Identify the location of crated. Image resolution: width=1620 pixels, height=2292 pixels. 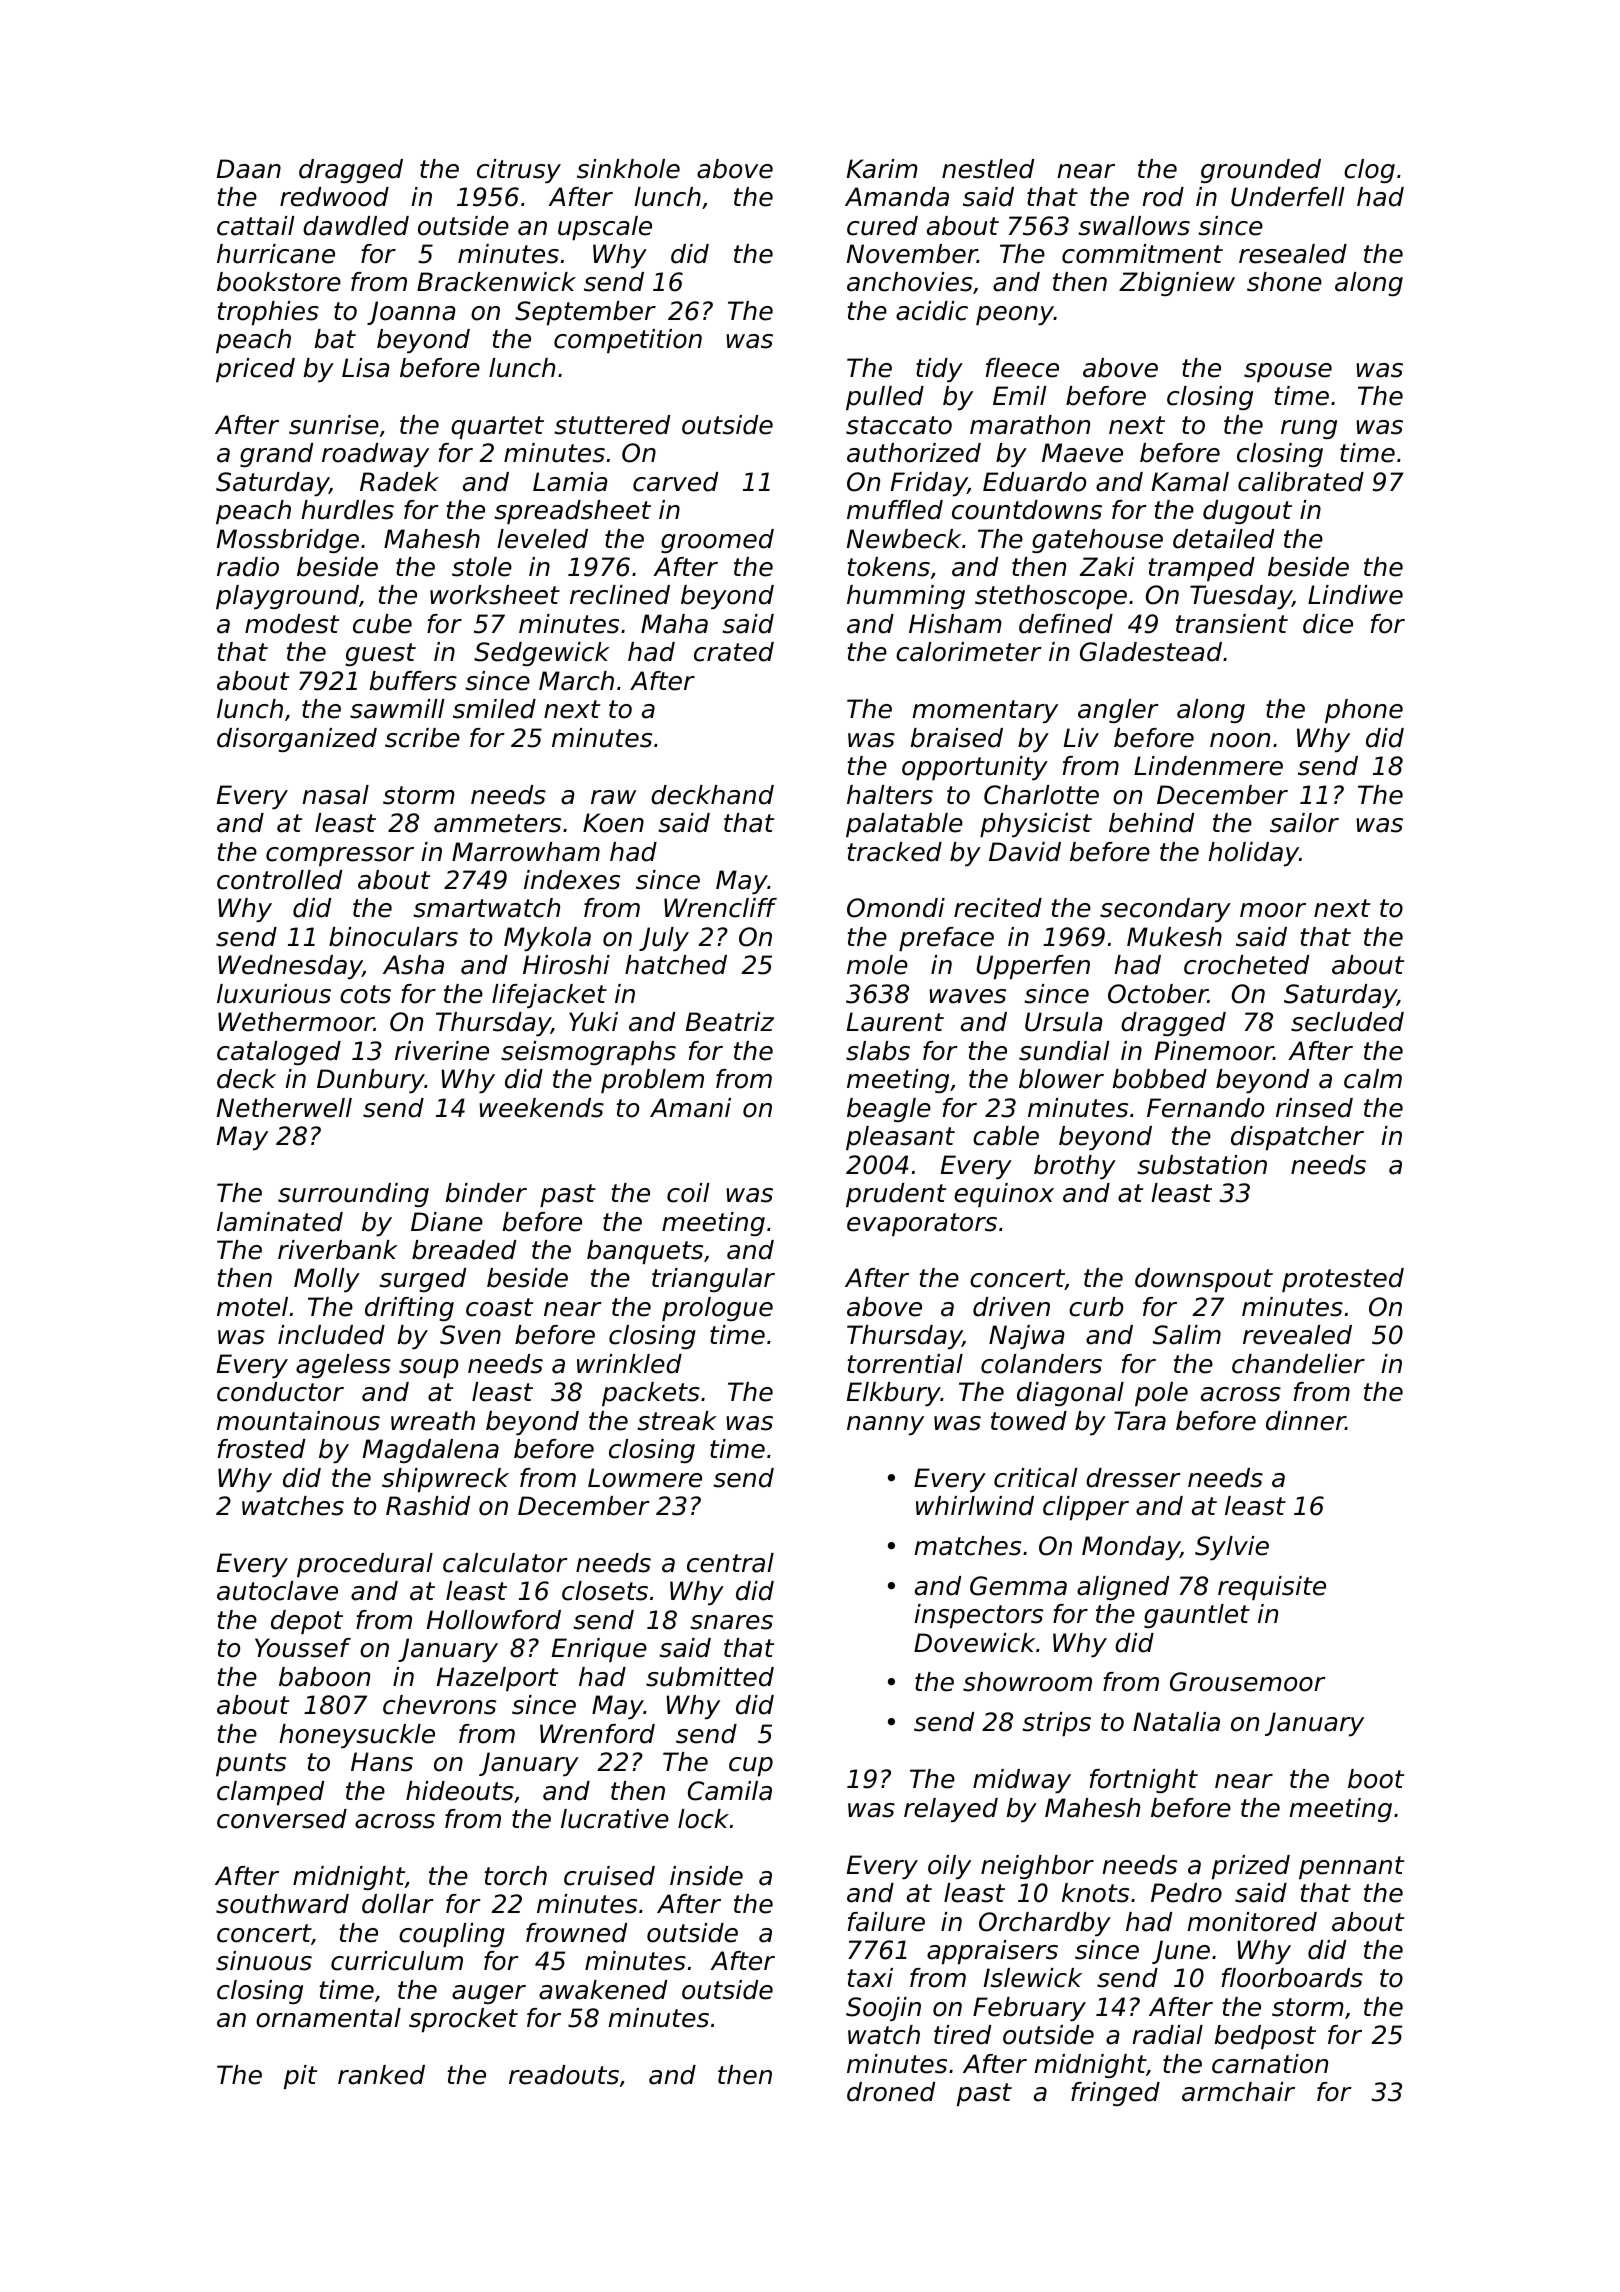
(734, 652).
